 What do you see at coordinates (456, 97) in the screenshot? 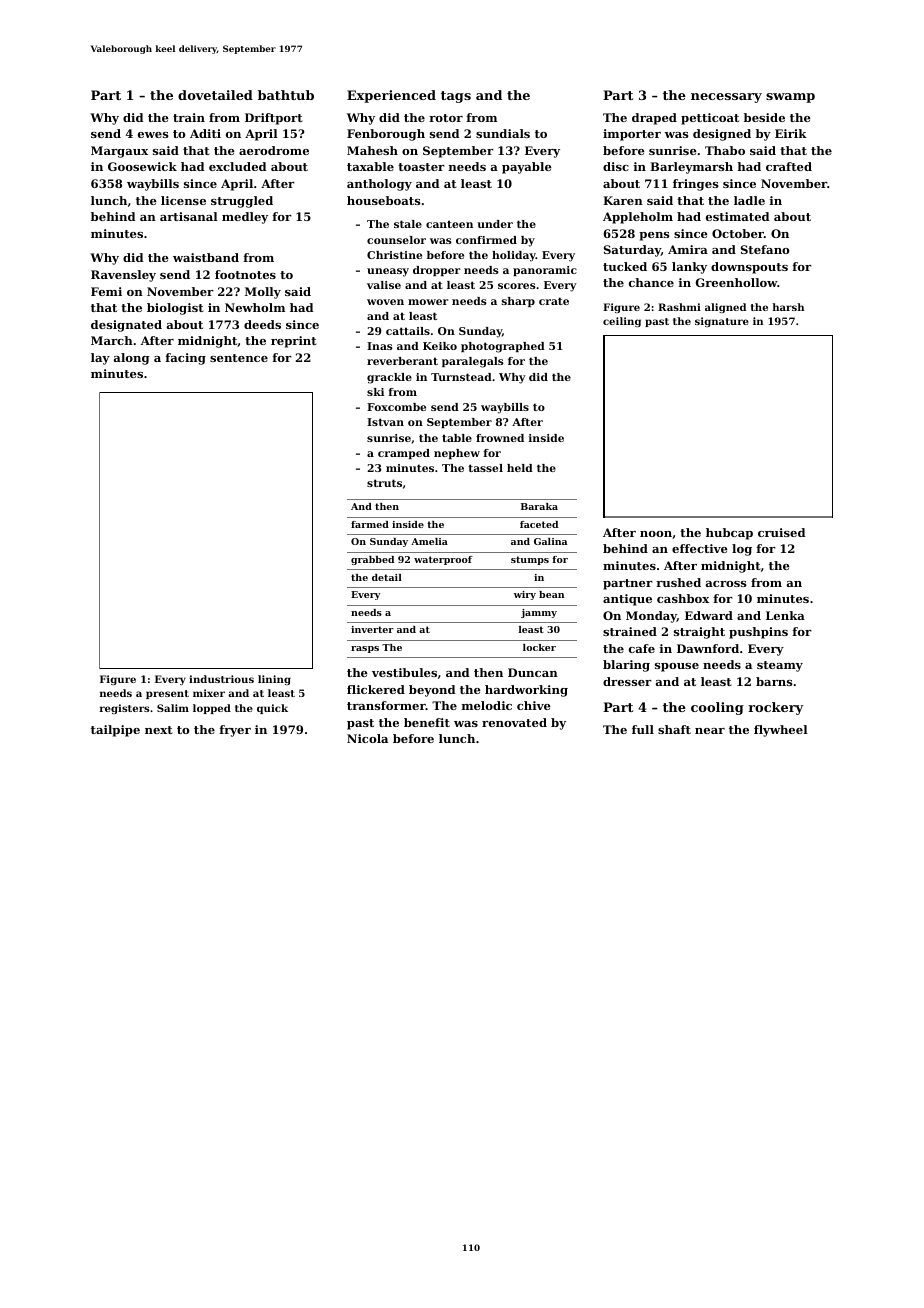
I see `tags` at bounding box center [456, 97].
